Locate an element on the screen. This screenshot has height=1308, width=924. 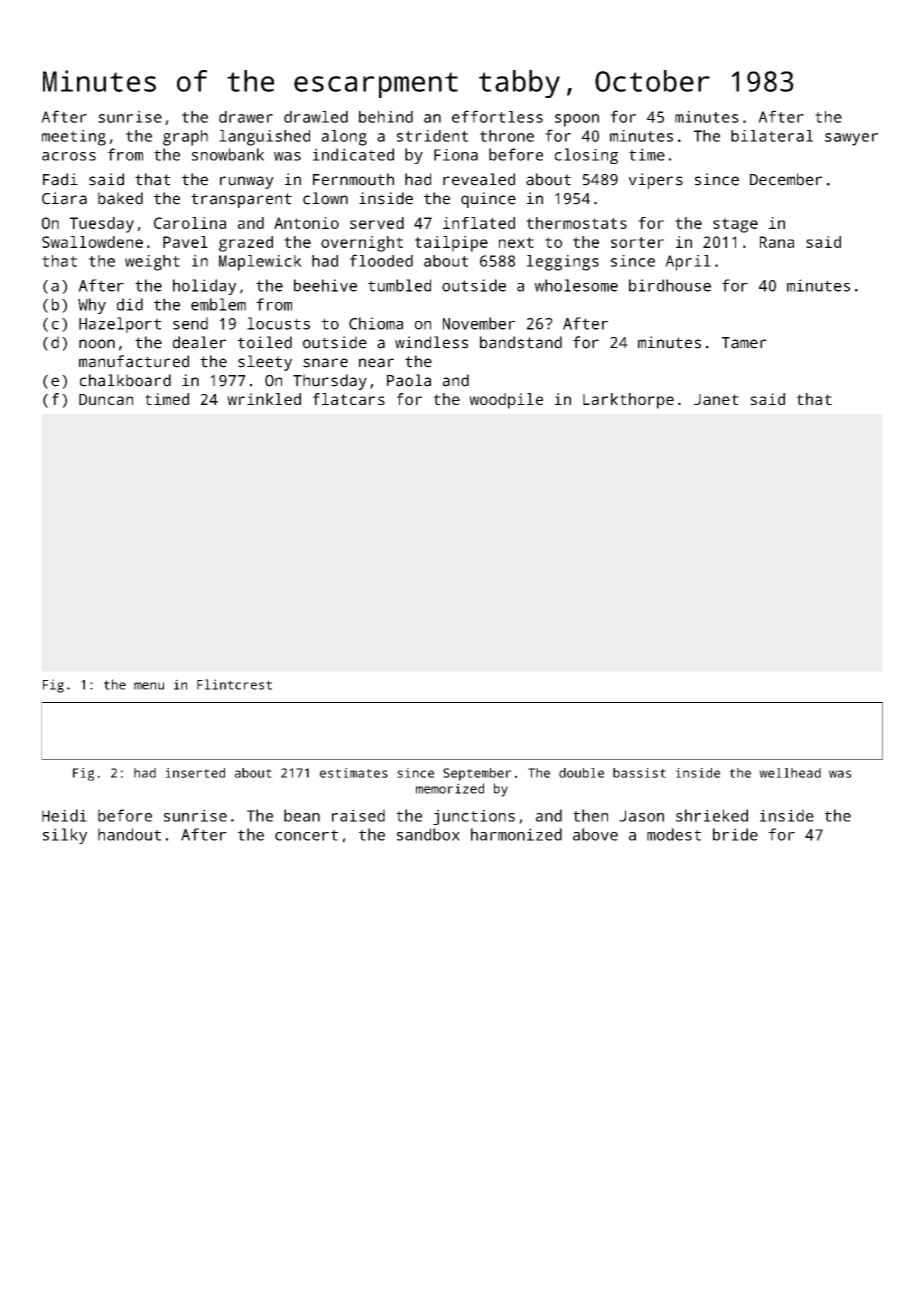
birdhouse is located at coordinates (670, 285).
